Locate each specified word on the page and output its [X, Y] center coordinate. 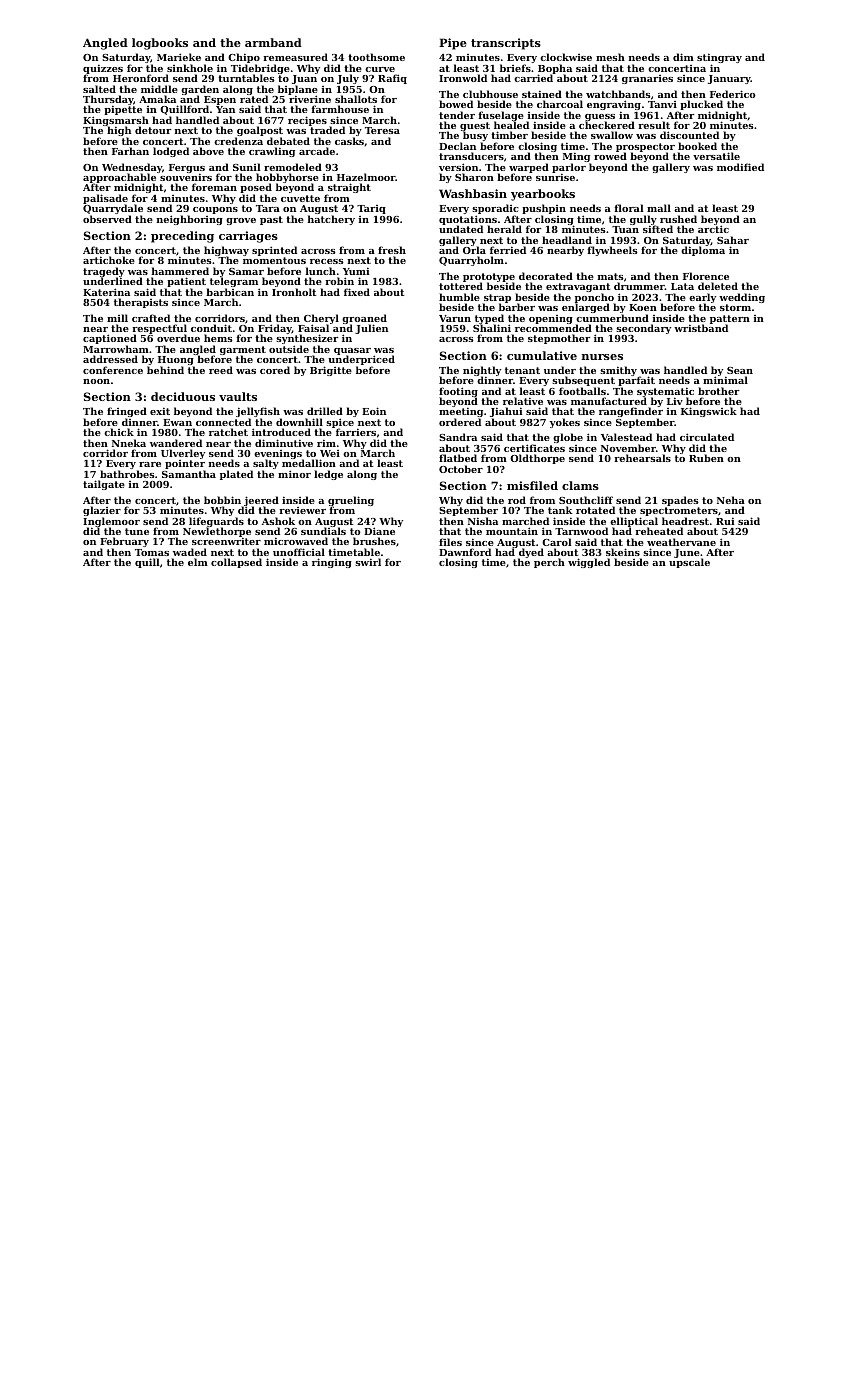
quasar [352, 352]
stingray [719, 58]
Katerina [106, 292]
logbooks [160, 44]
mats [611, 276]
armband [273, 42]
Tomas [152, 552]
